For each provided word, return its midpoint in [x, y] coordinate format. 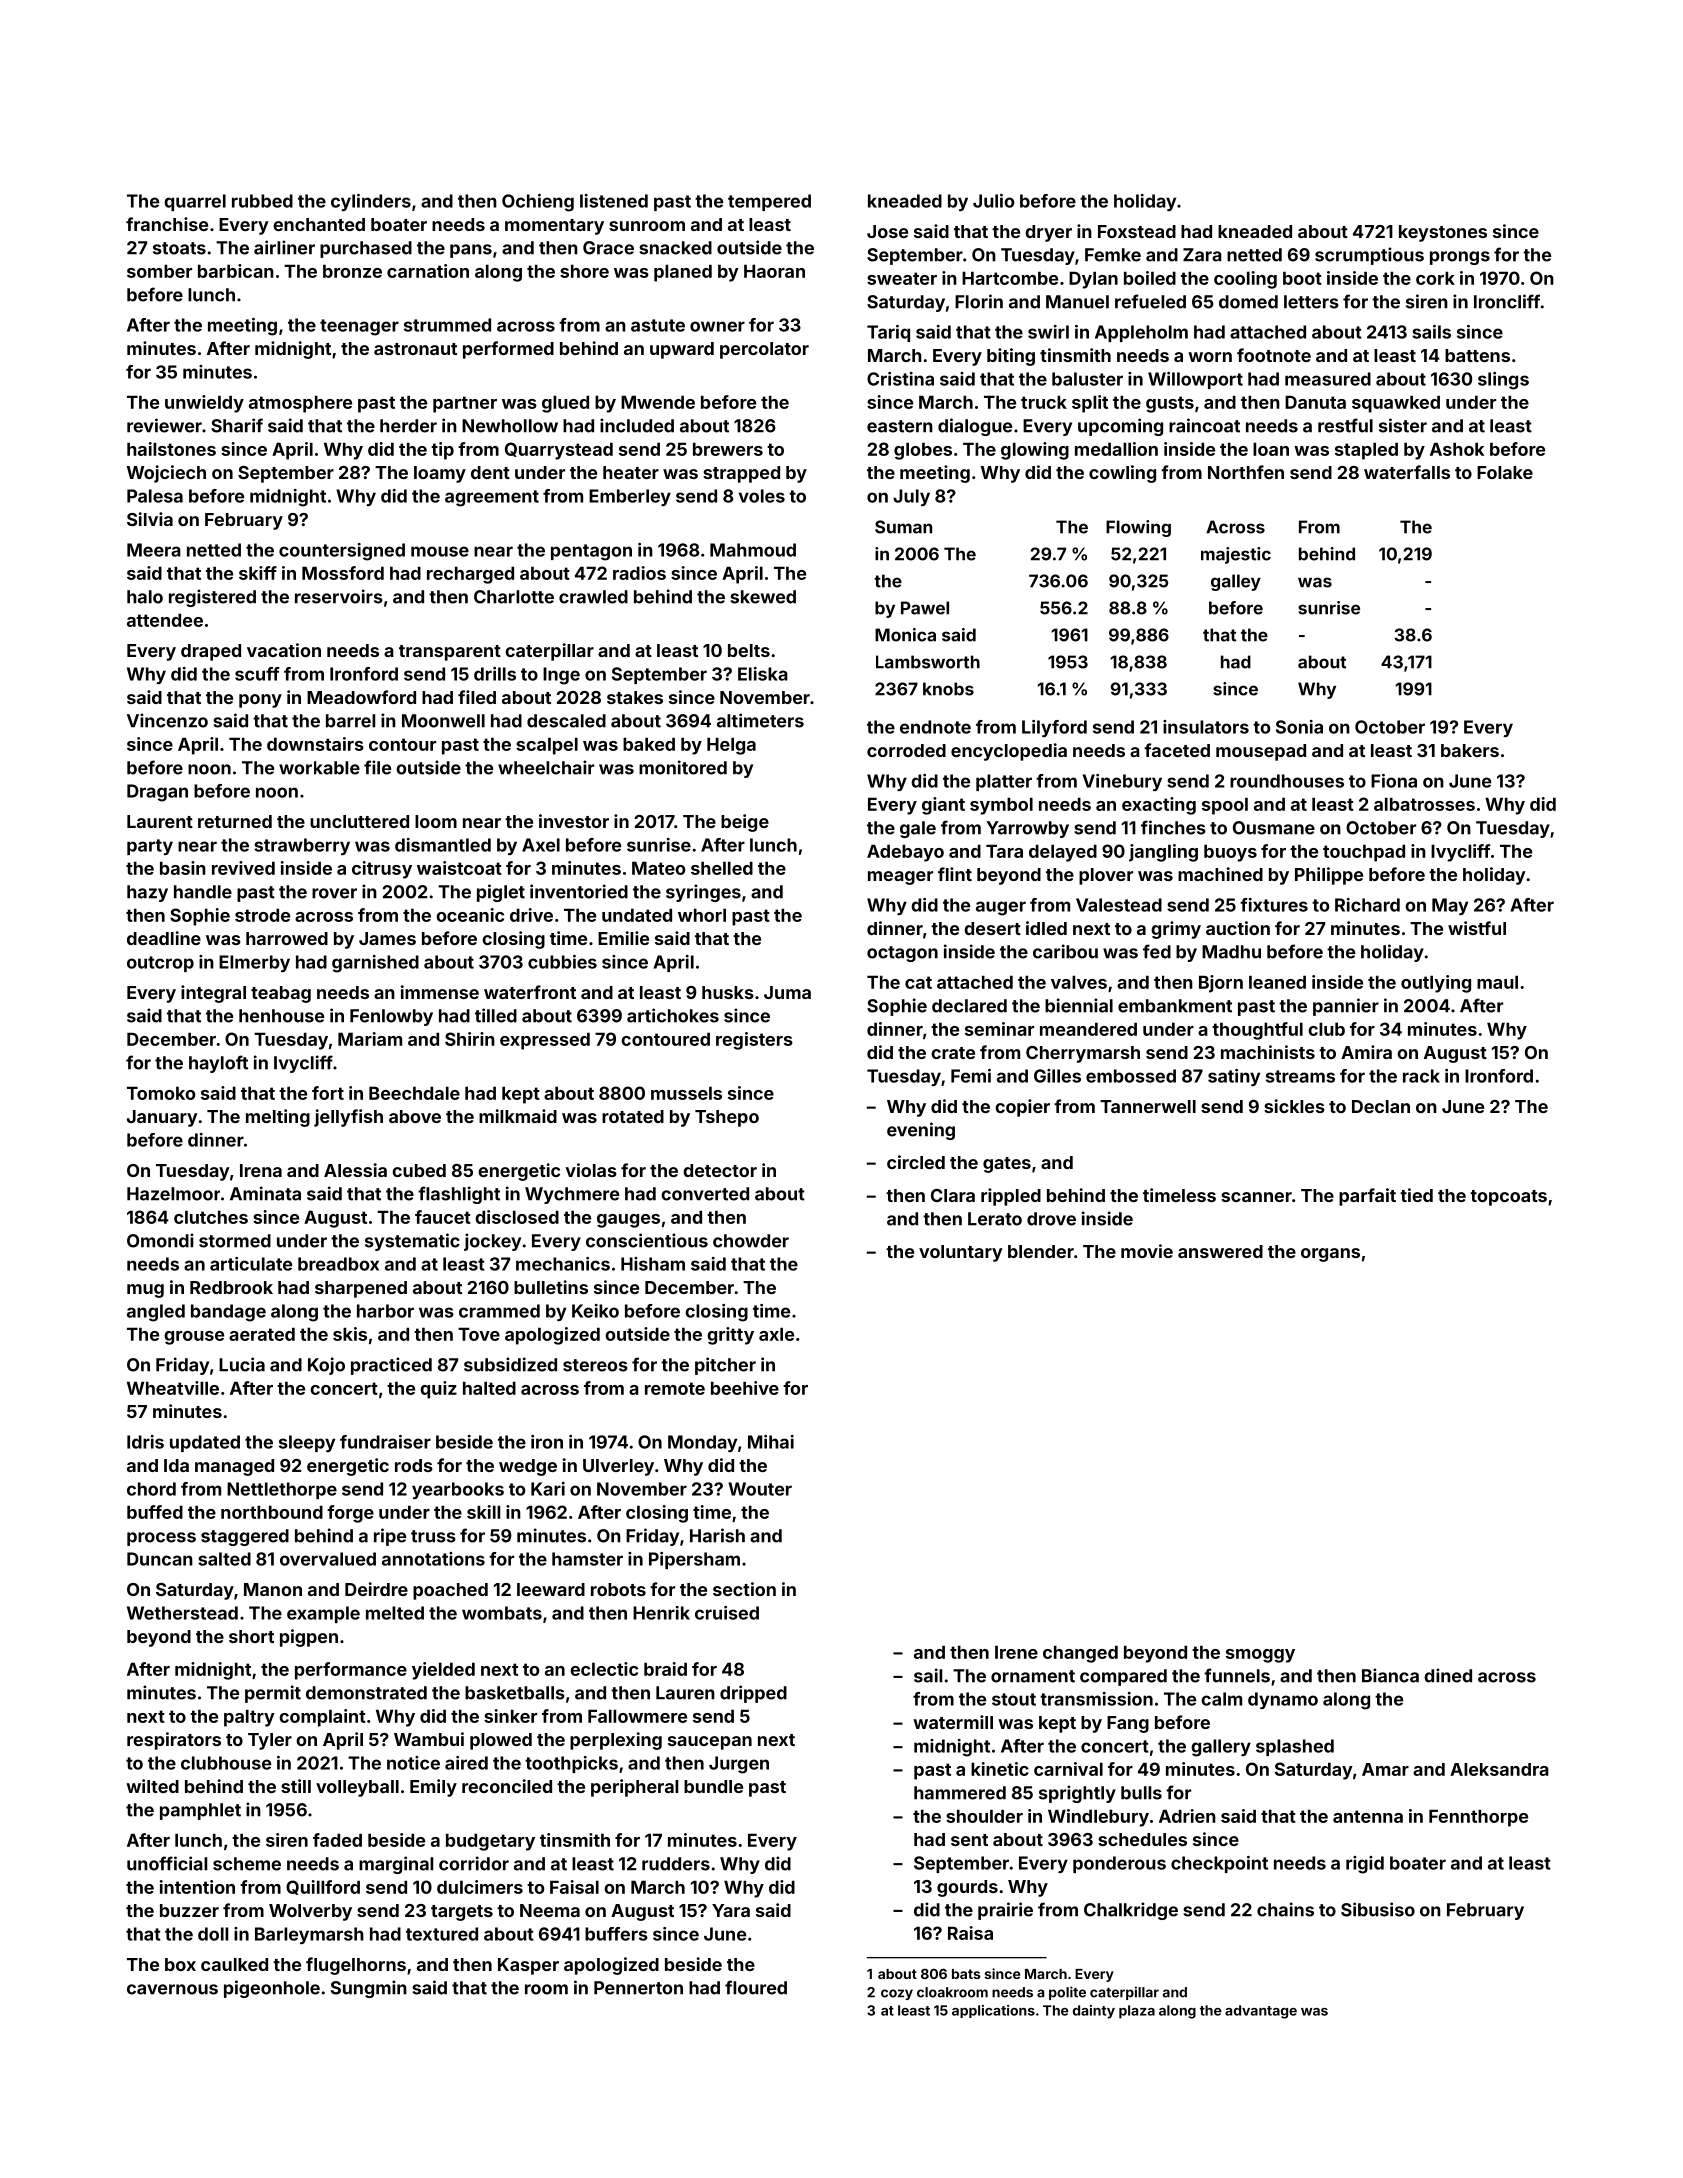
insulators [1206, 727]
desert [992, 928]
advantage [1261, 2012]
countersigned [342, 552]
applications [993, 2011]
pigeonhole [272, 1989]
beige [745, 823]
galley [1236, 582]
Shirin [470, 1039]
